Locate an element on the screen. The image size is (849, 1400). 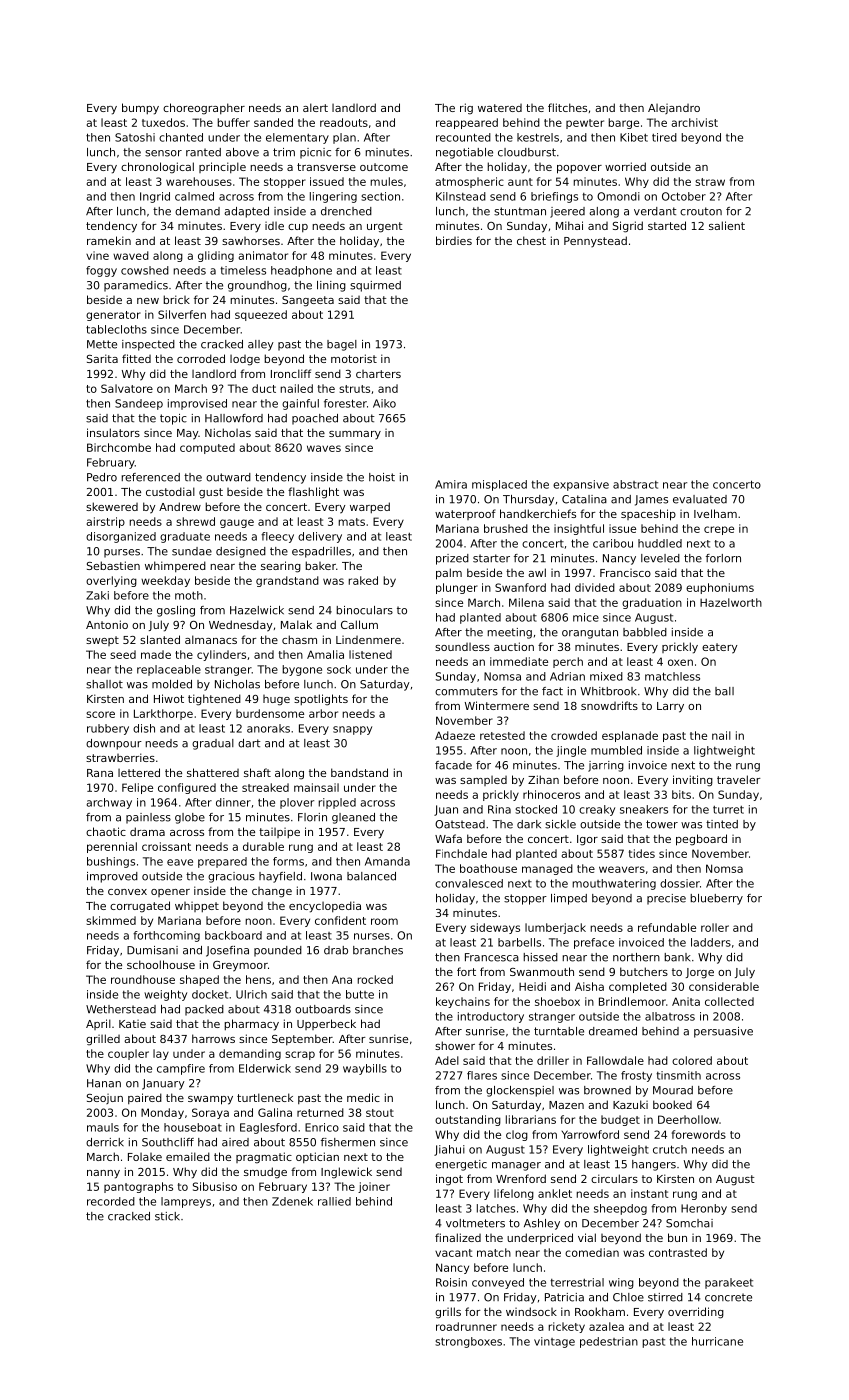
sampled is located at coordinates (483, 781).
